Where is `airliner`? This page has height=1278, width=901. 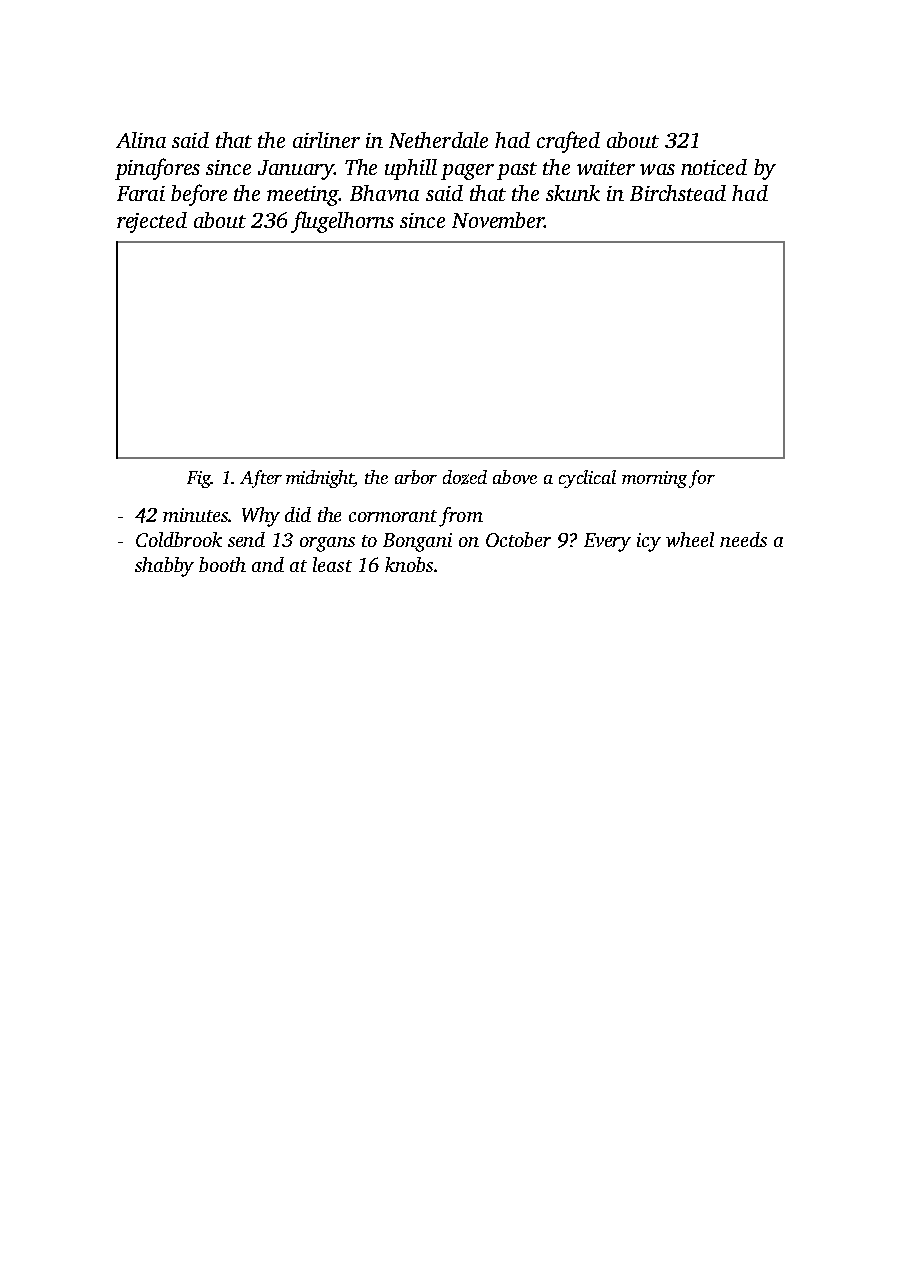 airliner is located at coordinates (326, 140).
